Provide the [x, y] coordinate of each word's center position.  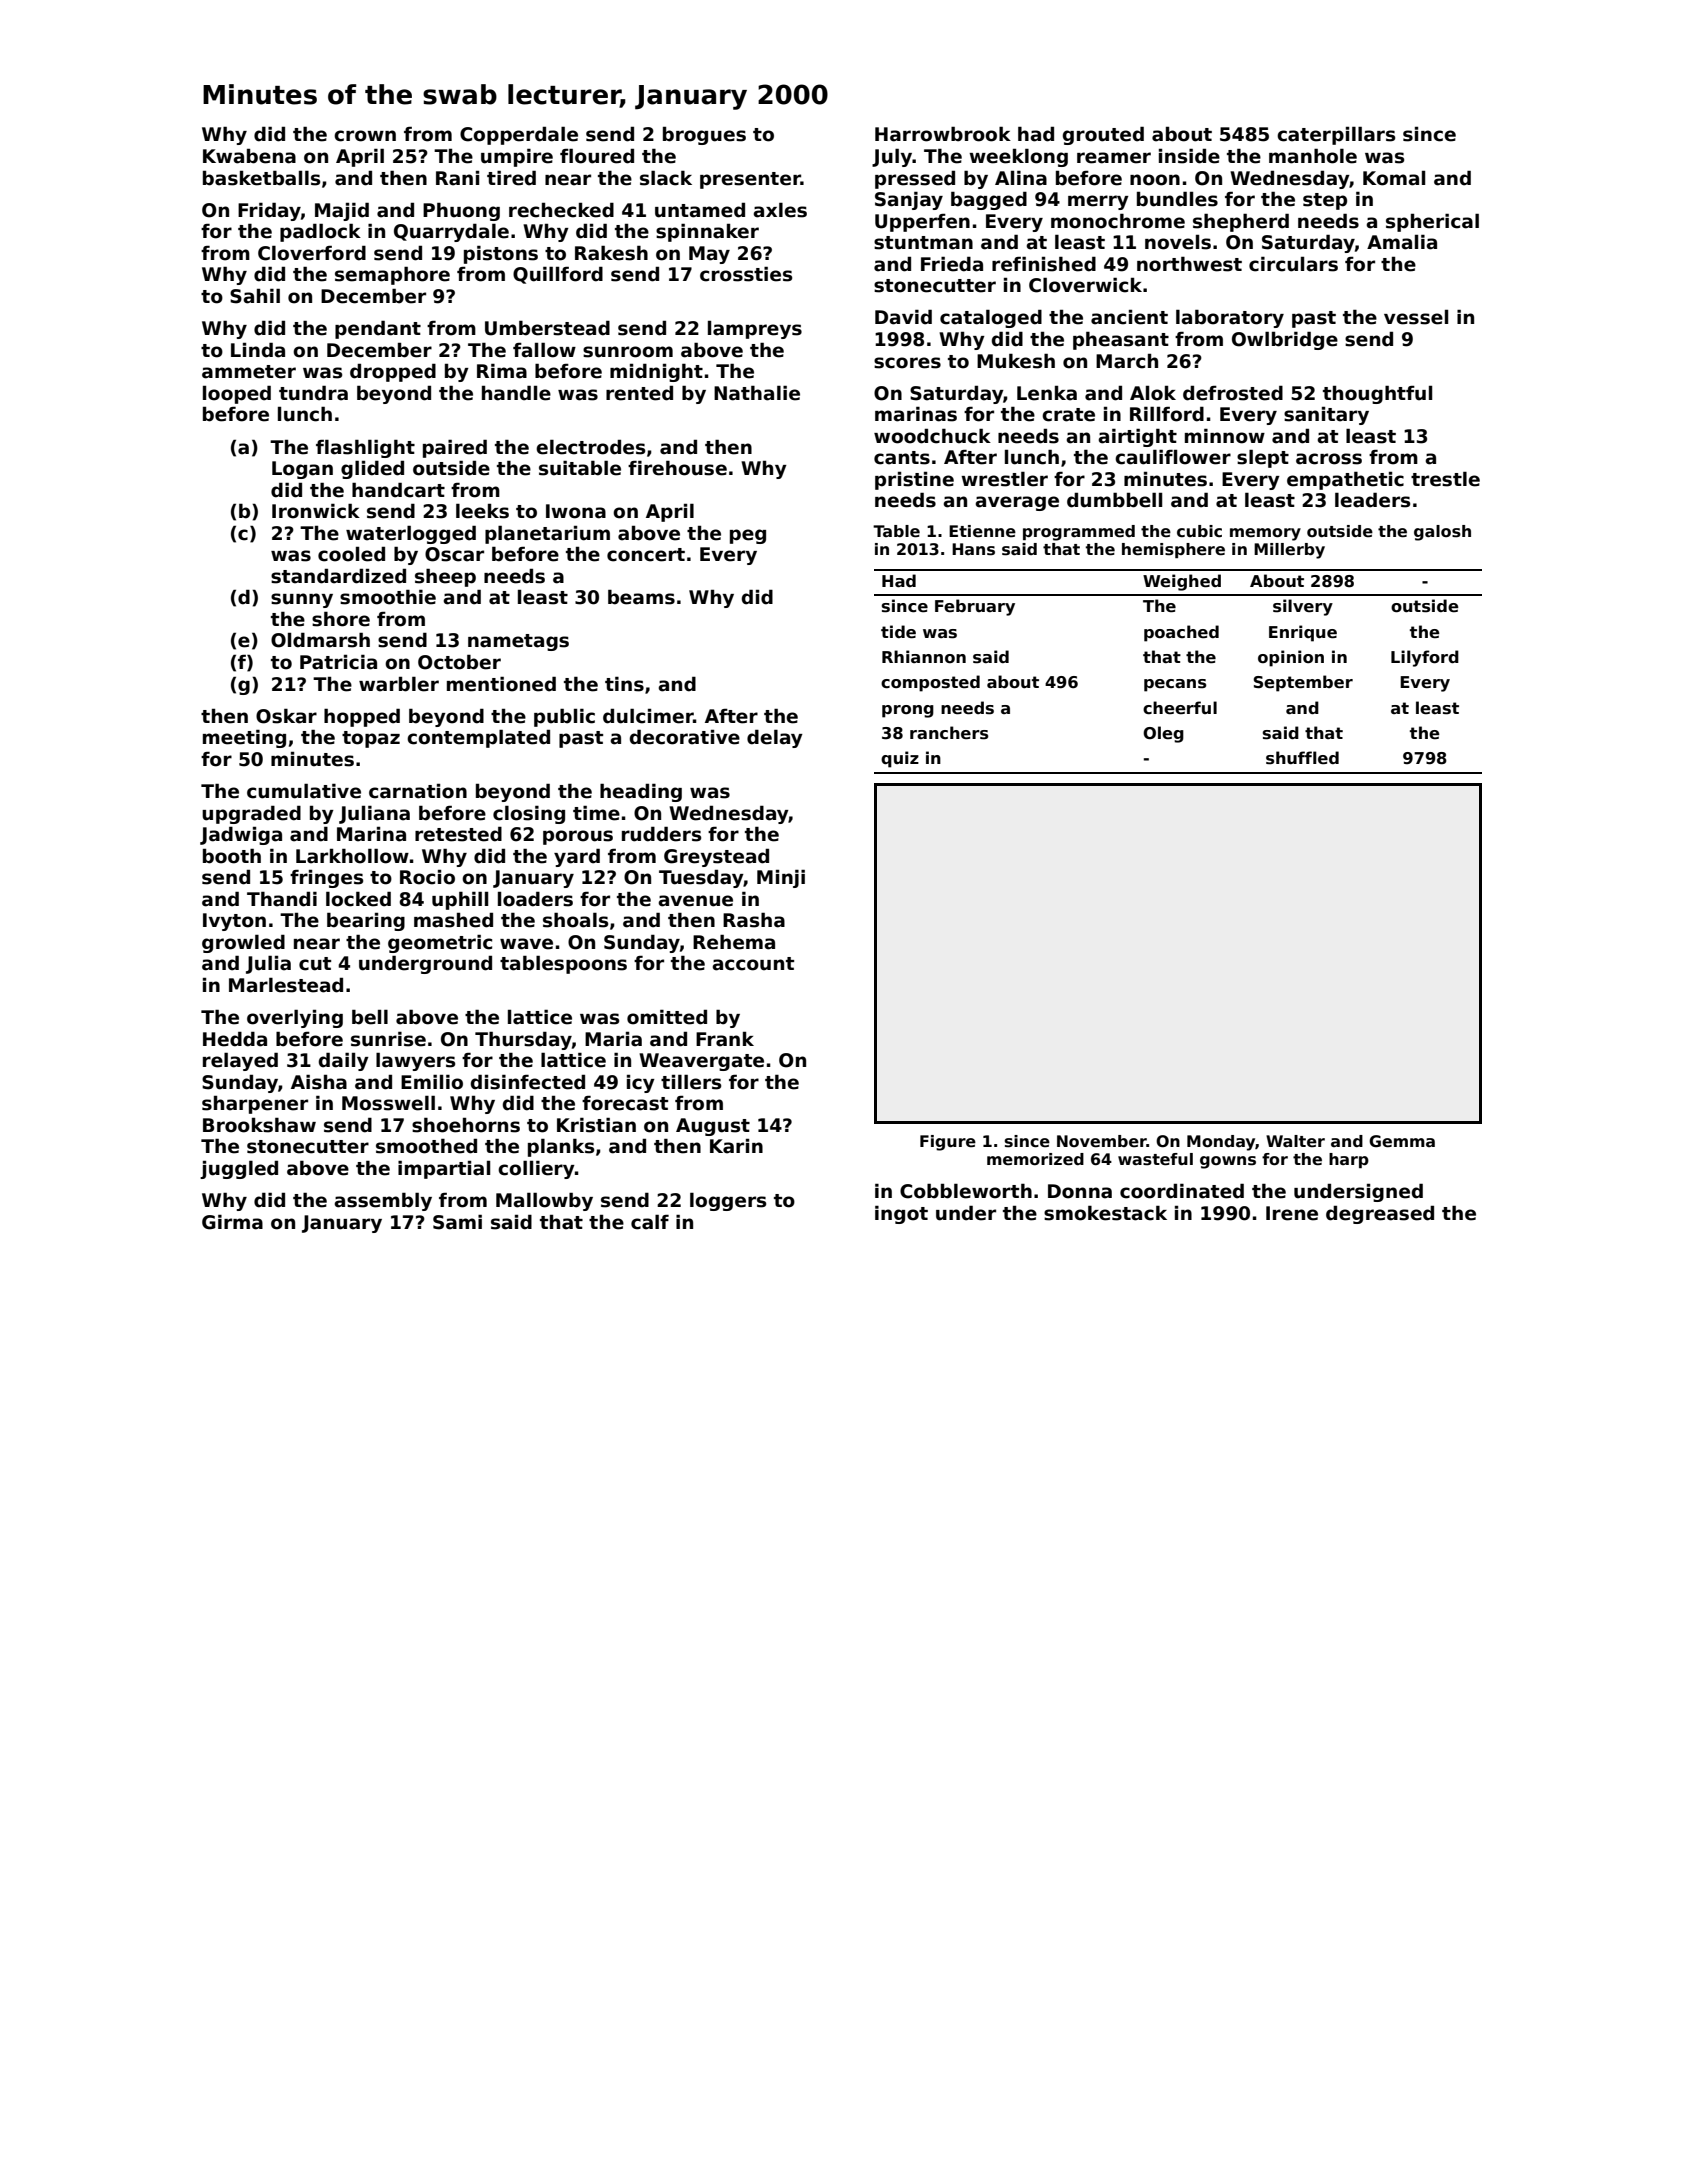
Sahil [255, 296]
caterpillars [1336, 135]
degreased [1380, 1214]
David [903, 317]
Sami [457, 1222]
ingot [901, 1214]
